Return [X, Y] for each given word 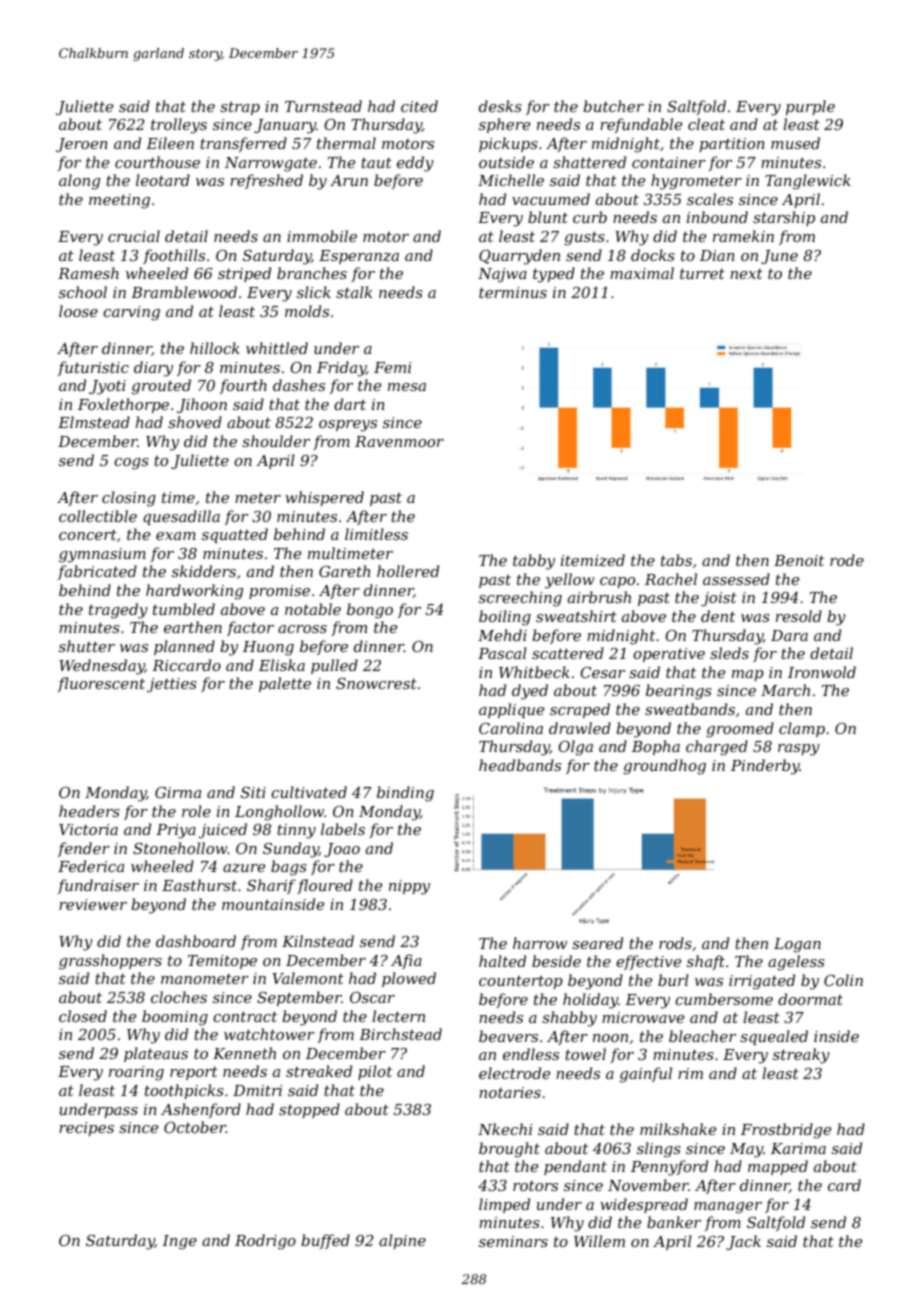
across [302, 629]
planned [184, 647]
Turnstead [323, 106]
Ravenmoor [399, 441]
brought [509, 1150]
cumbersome [724, 999]
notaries [510, 1092]
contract [245, 1016]
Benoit [799, 560]
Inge [179, 1242]
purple [810, 107]
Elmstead [94, 422]
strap [240, 108]
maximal [642, 273]
